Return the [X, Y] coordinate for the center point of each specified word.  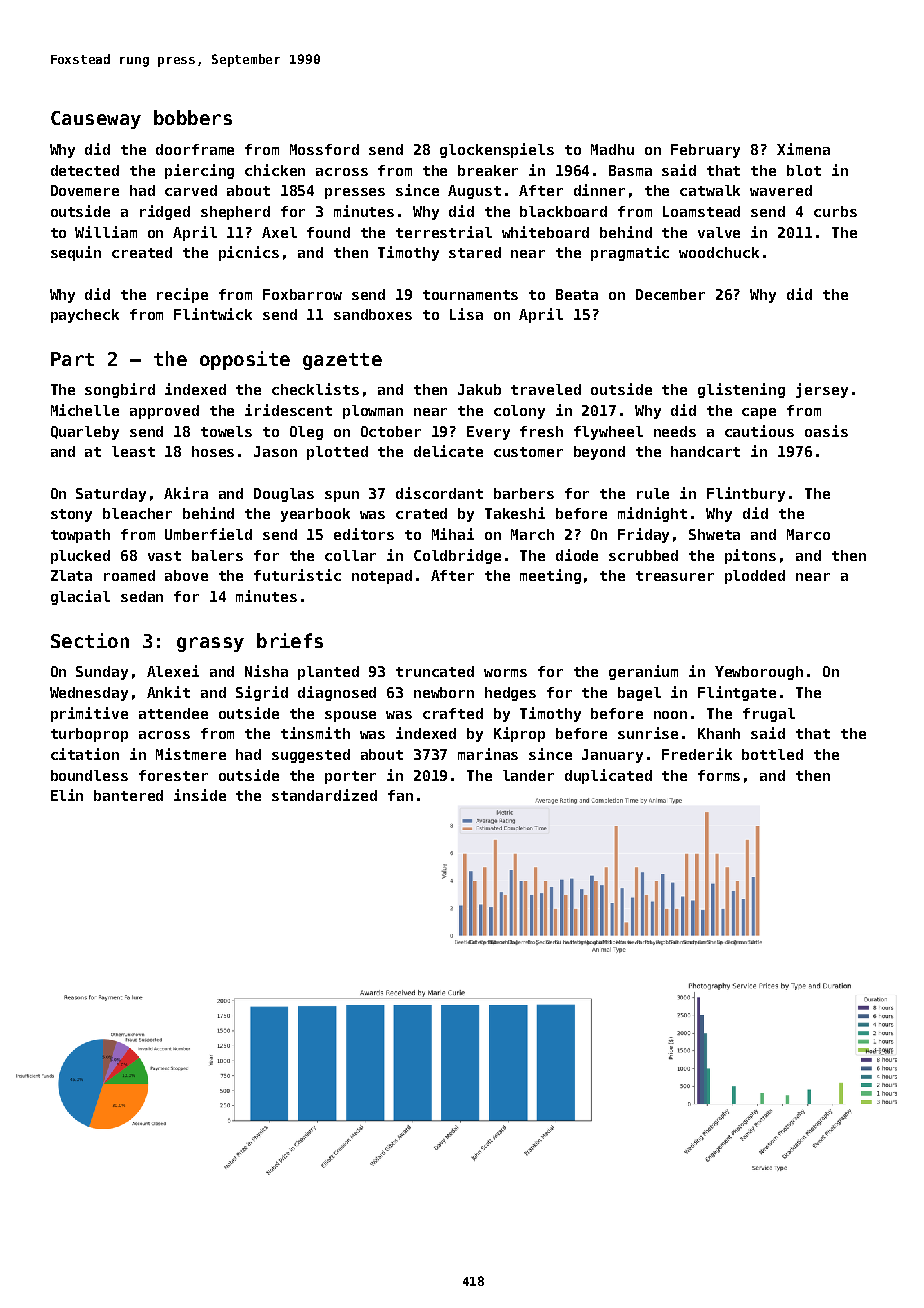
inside [200, 795]
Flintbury [746, 494]
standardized [324, 795]
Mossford [324, 149]
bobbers [193, 117]
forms [719, 775]
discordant [439, 493]
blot [804, 170]
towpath [80, 536]
